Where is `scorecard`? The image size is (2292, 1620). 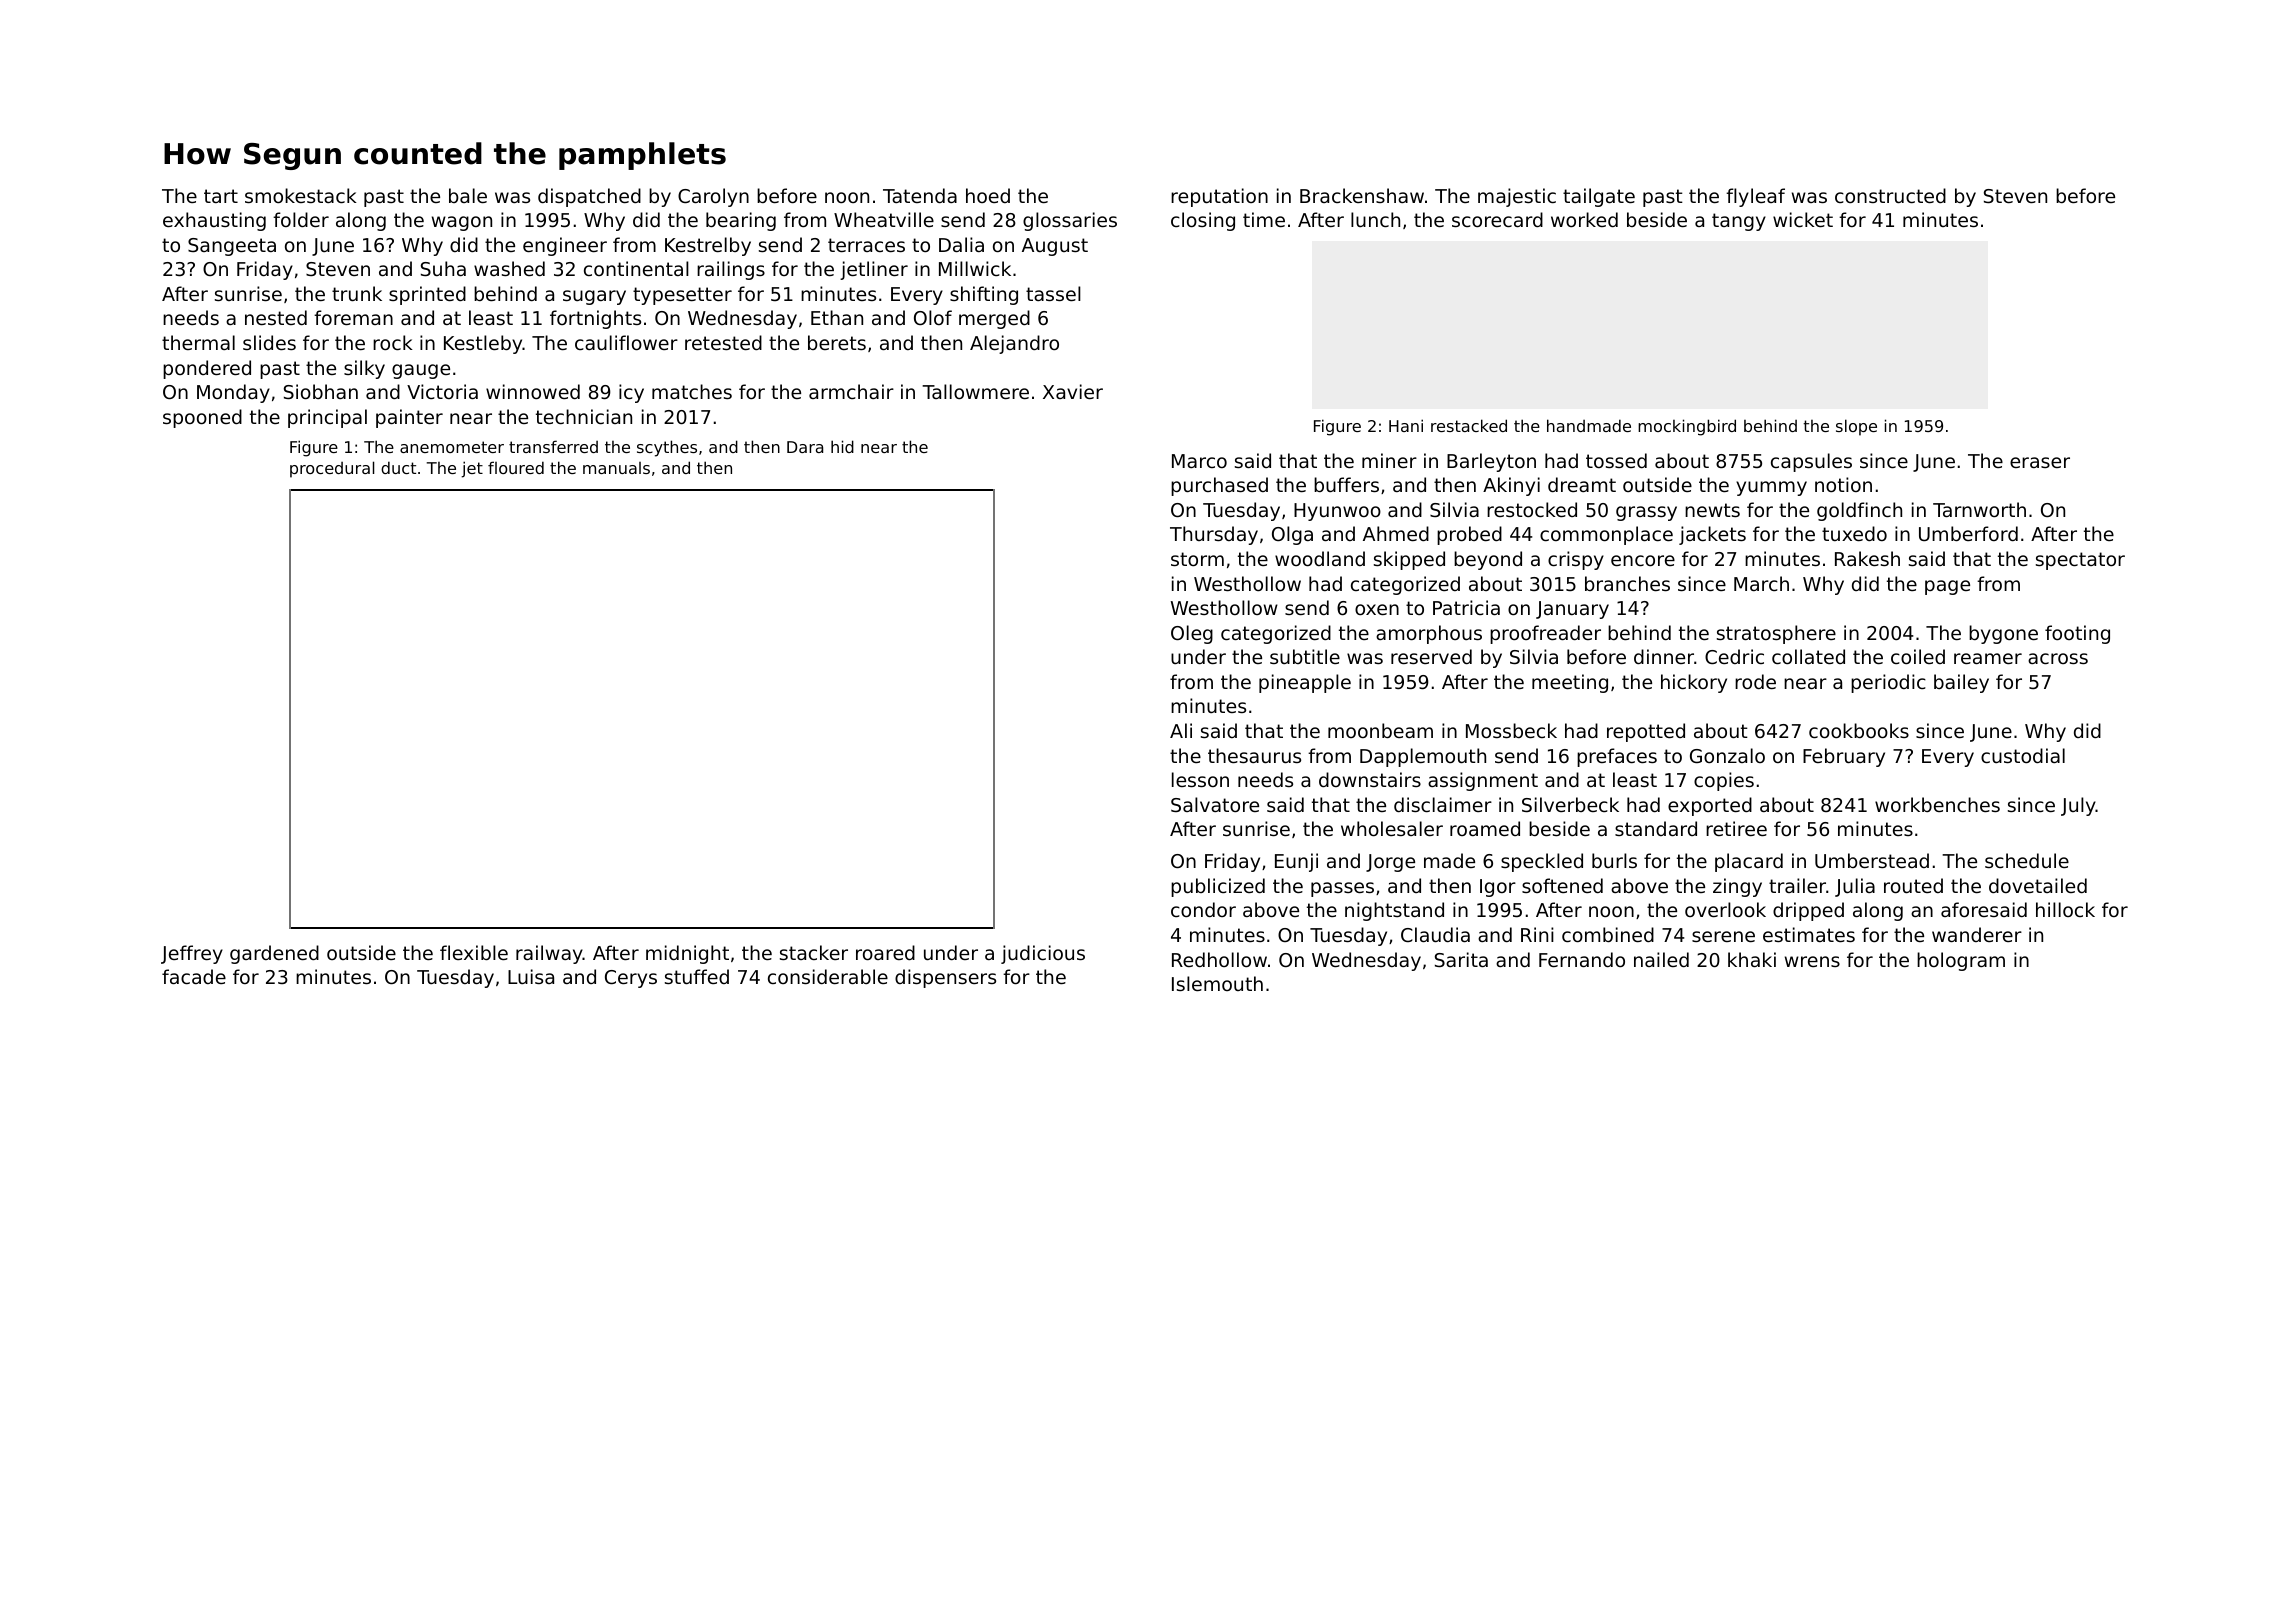
scorecard is located at coordinates (1497, 219).
